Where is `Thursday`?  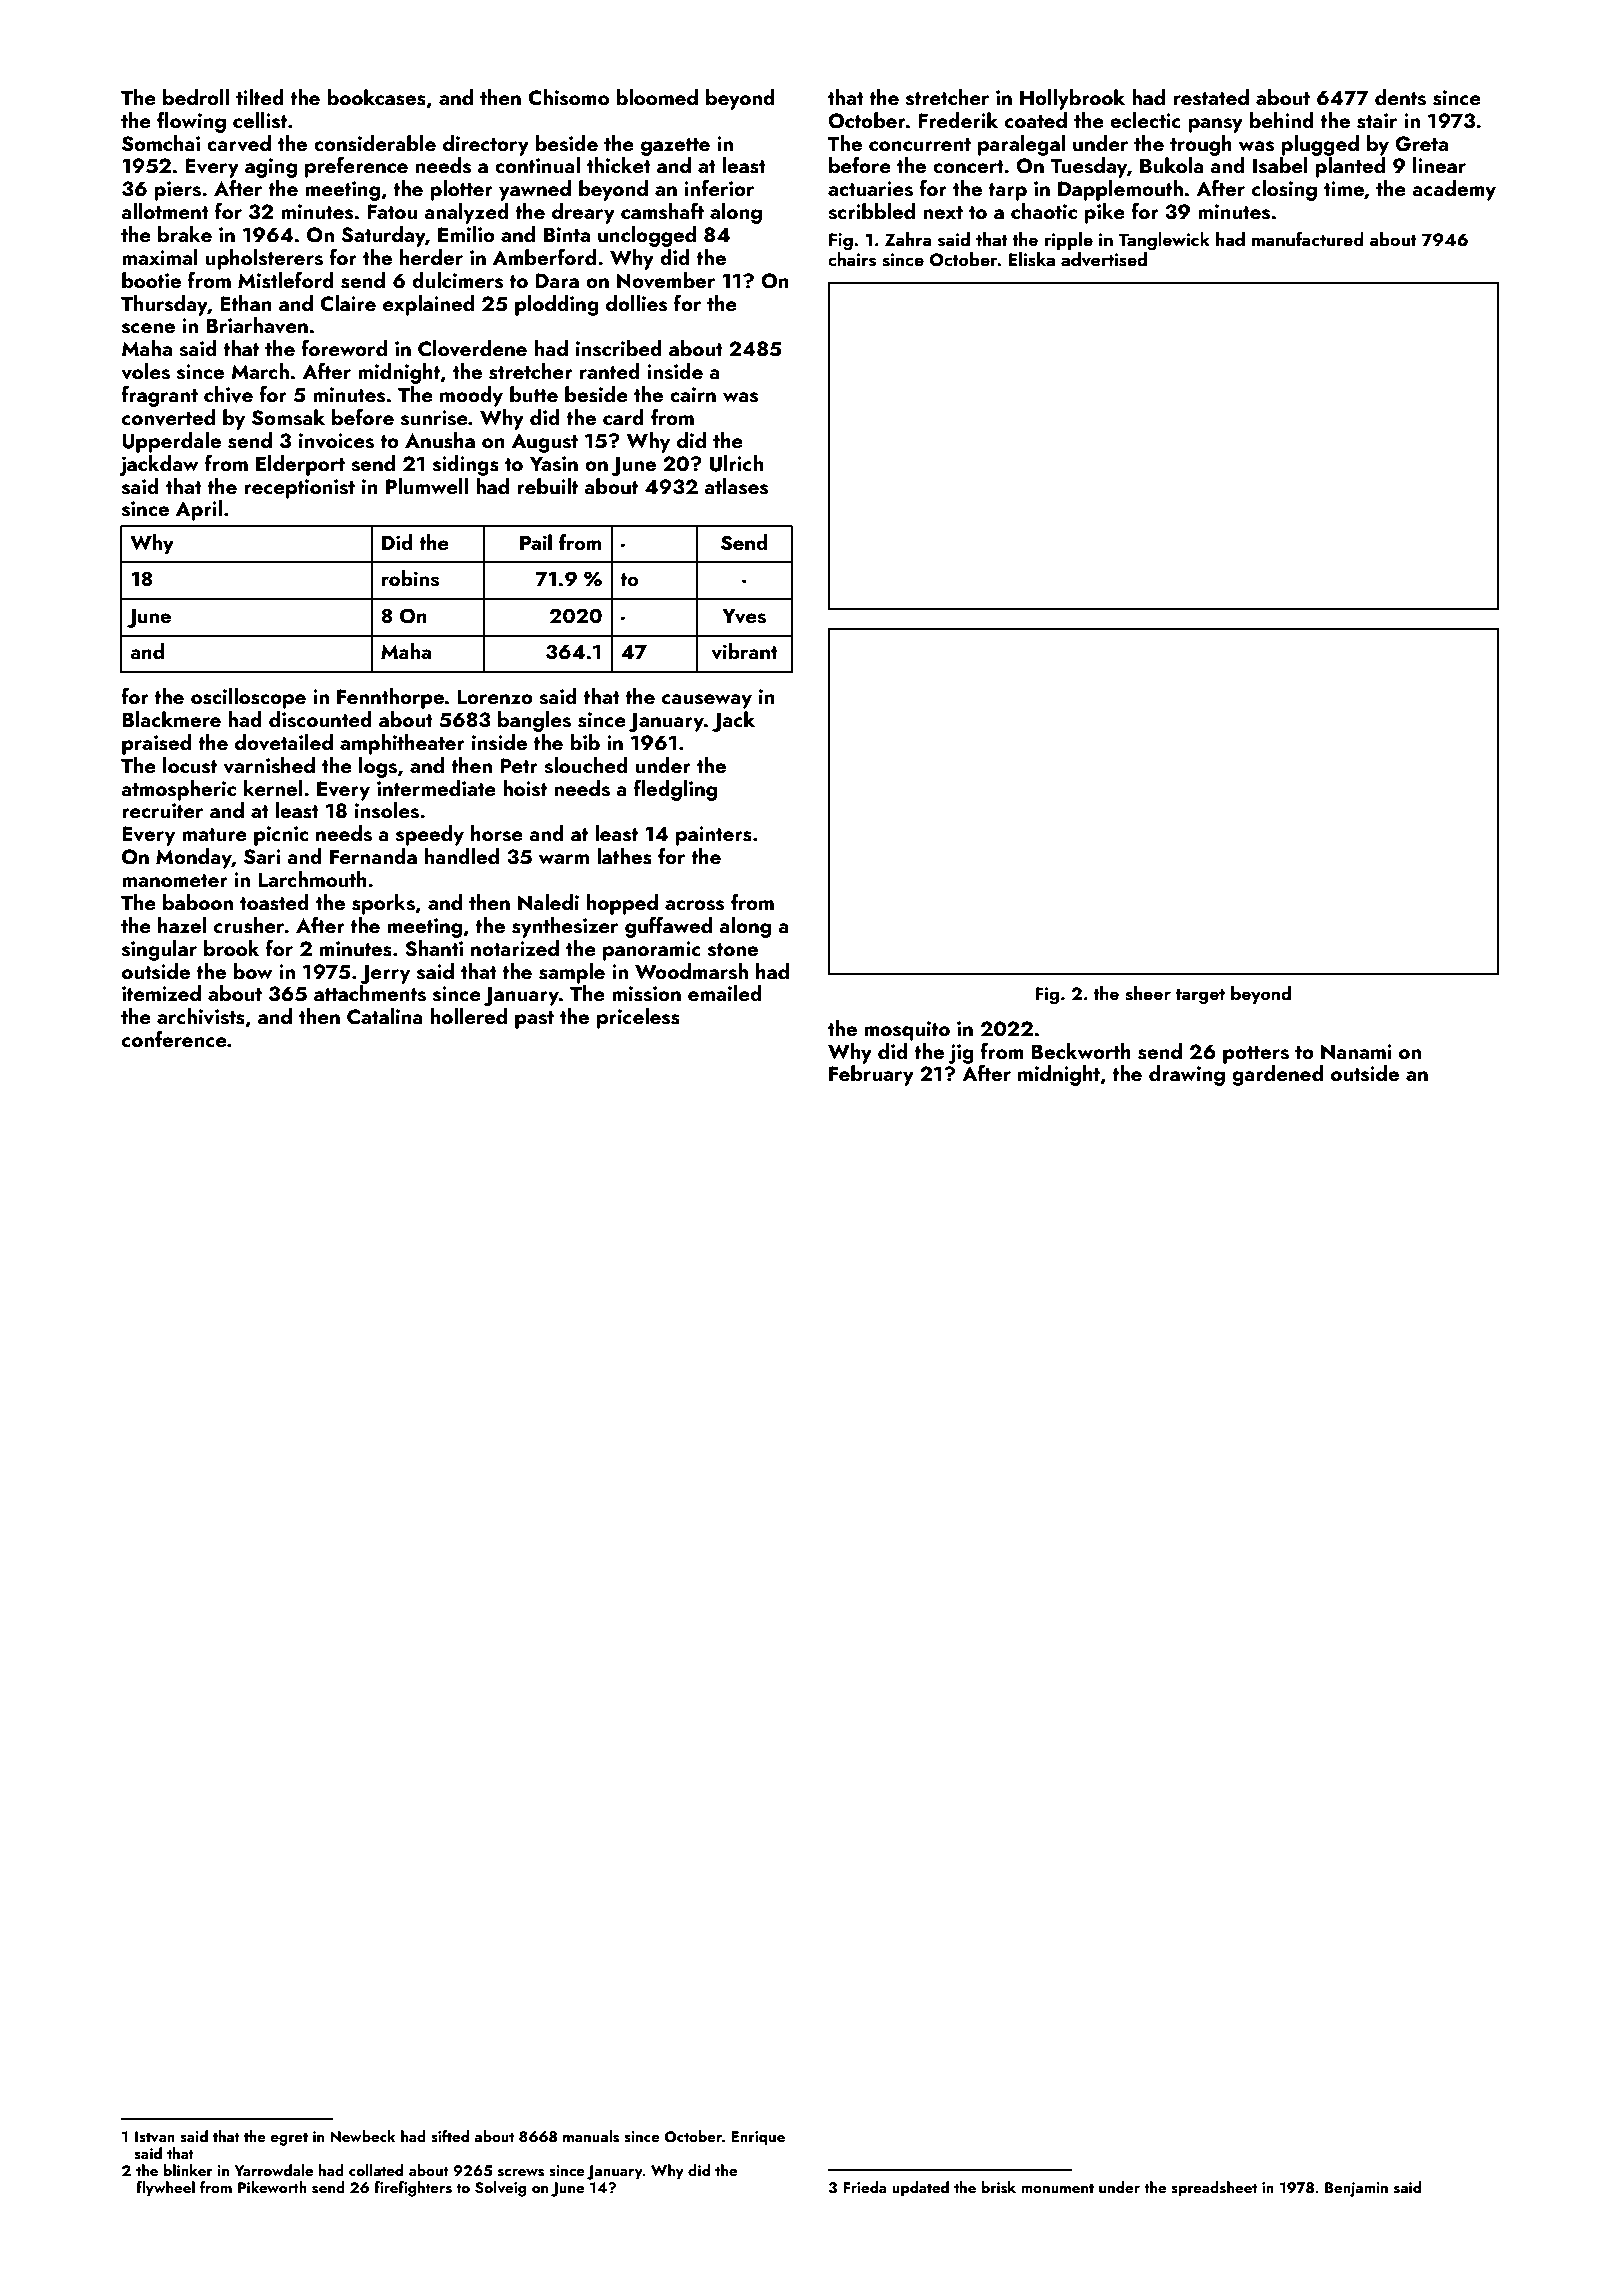 Thursday is located at coordinates (164, 305).
